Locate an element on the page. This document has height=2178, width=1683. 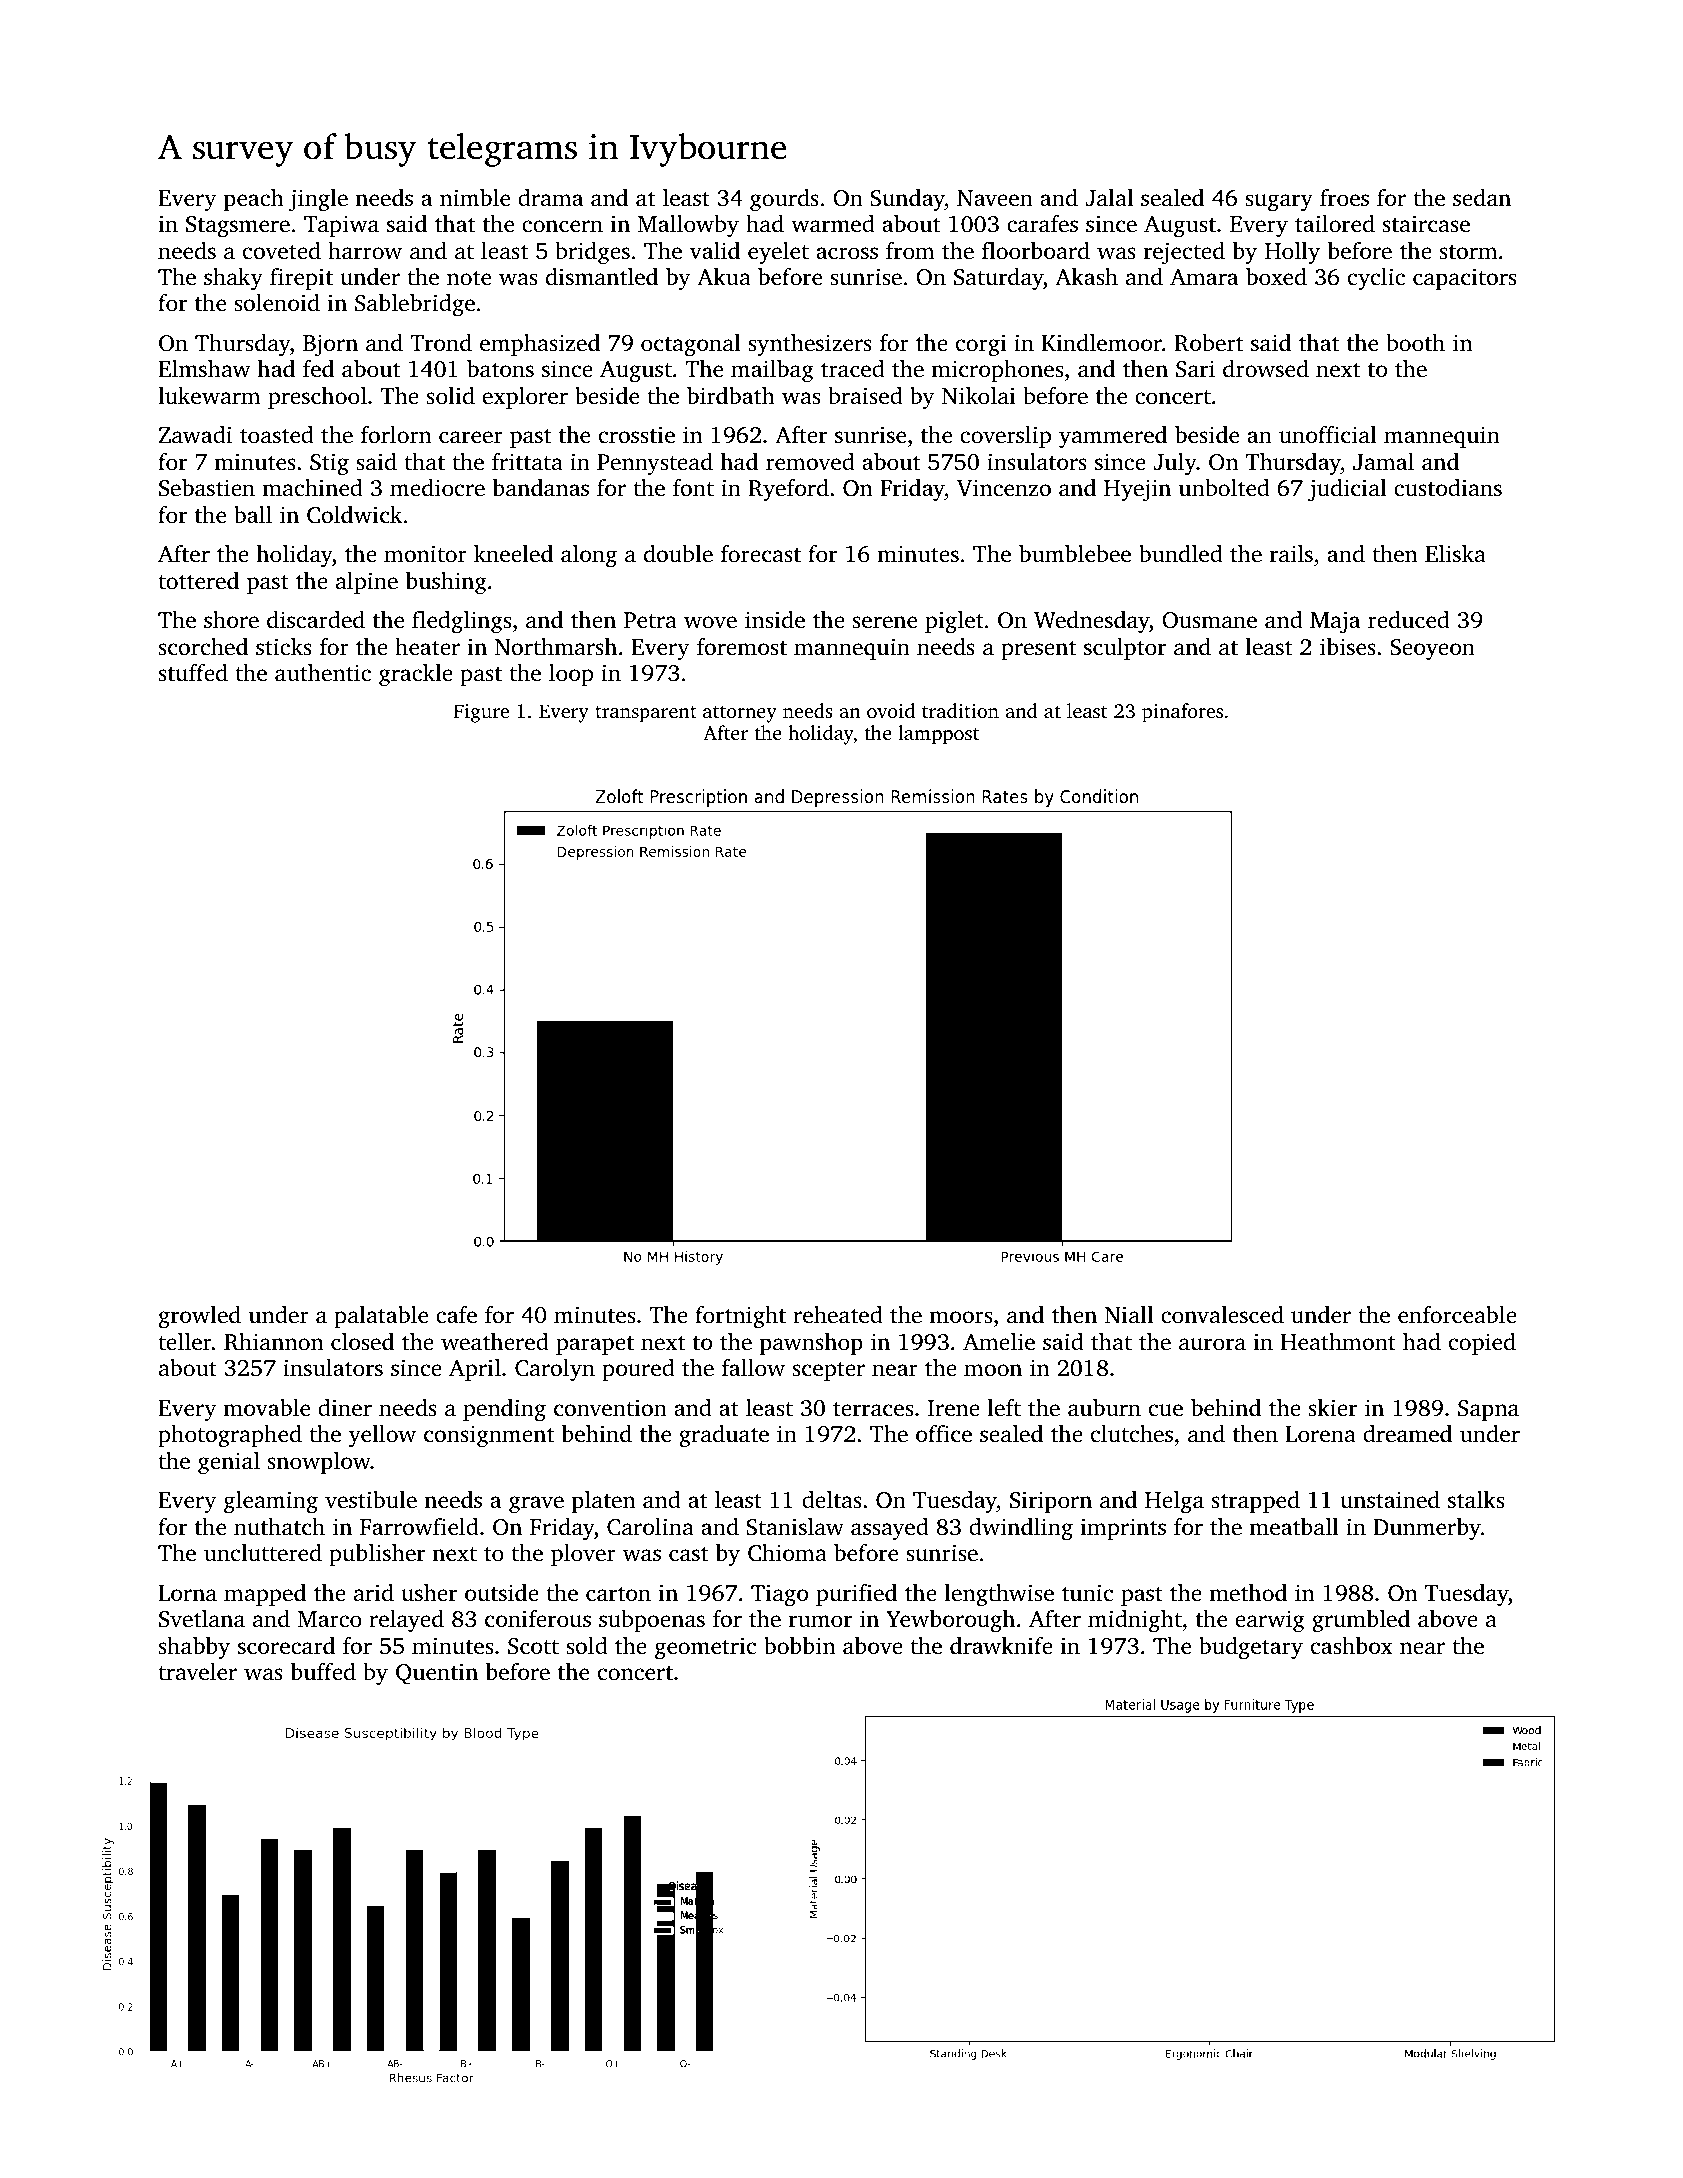
convalesced is located at coordinates (1222, 1315).
